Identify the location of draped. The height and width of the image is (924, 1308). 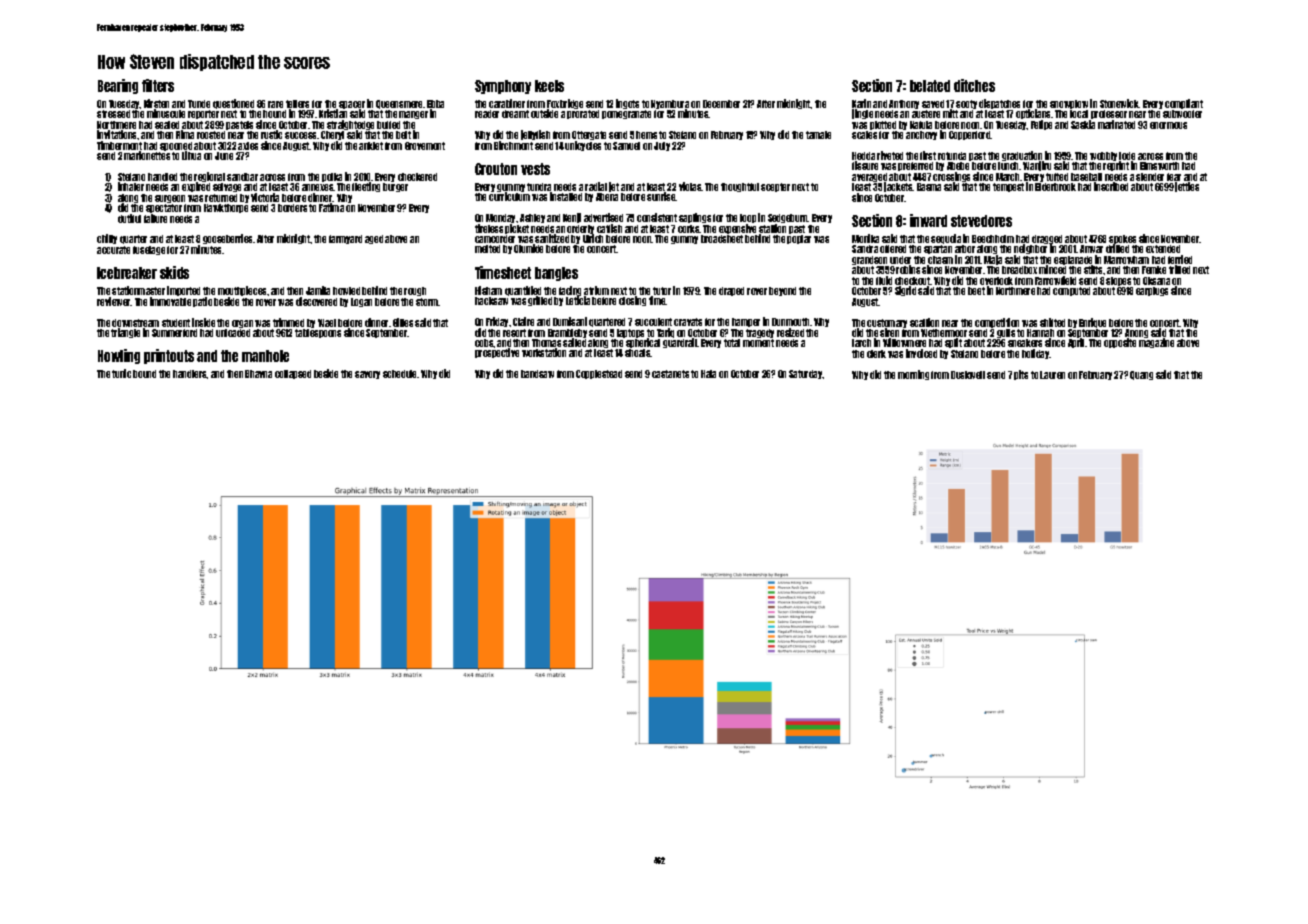
(731, 291).
